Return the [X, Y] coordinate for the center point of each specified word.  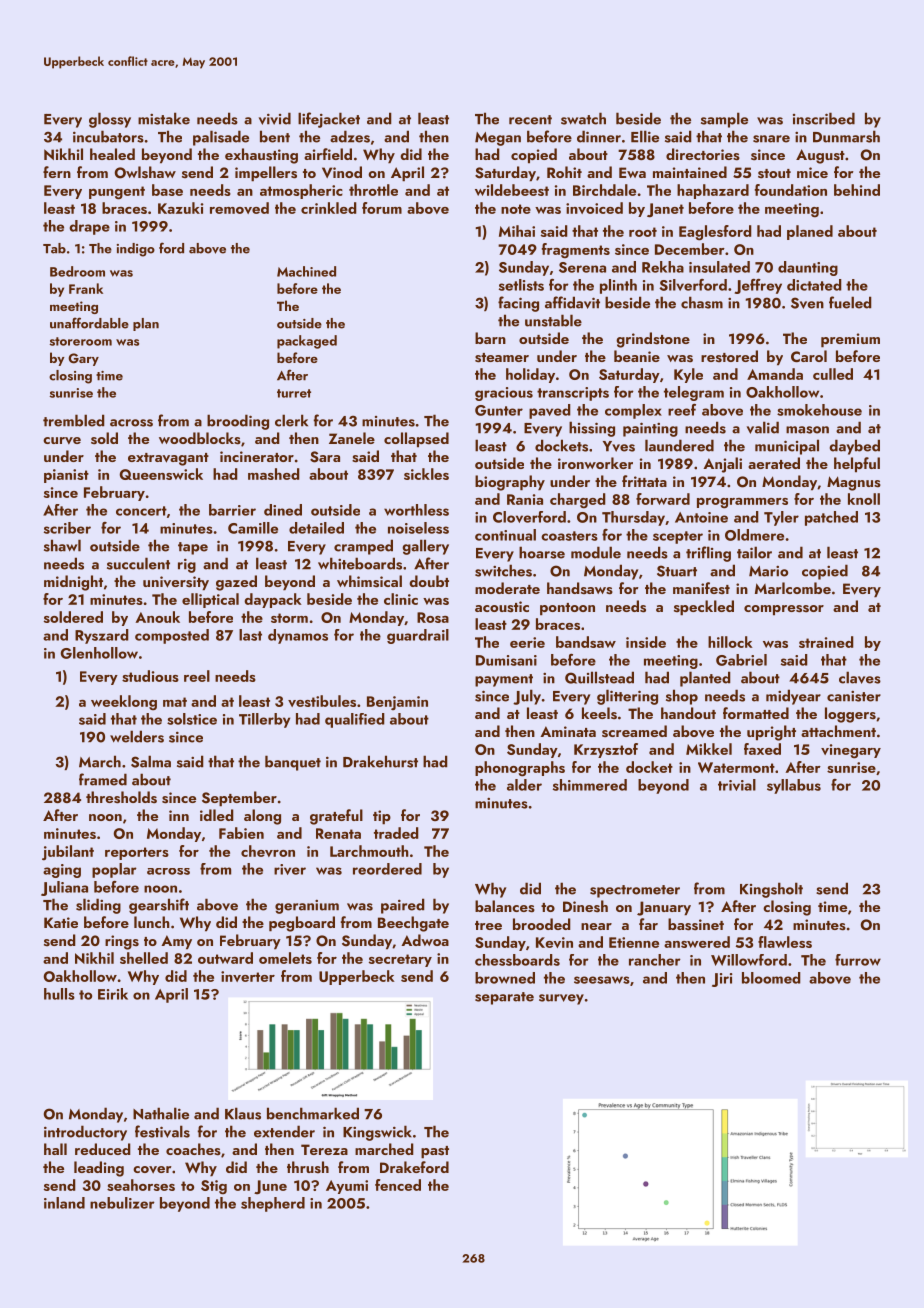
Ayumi [347, 1187]
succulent [138, 563]
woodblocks [200, 438]
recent [530, 120]
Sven [807, 303]
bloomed [771, 978]
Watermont [736, 767]
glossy [110, 120]
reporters [137, 853]
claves [860, 677]
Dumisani [506, 660]
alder [524, 785]
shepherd [273, 1204]
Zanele [352, 438]
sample [724, 120]
